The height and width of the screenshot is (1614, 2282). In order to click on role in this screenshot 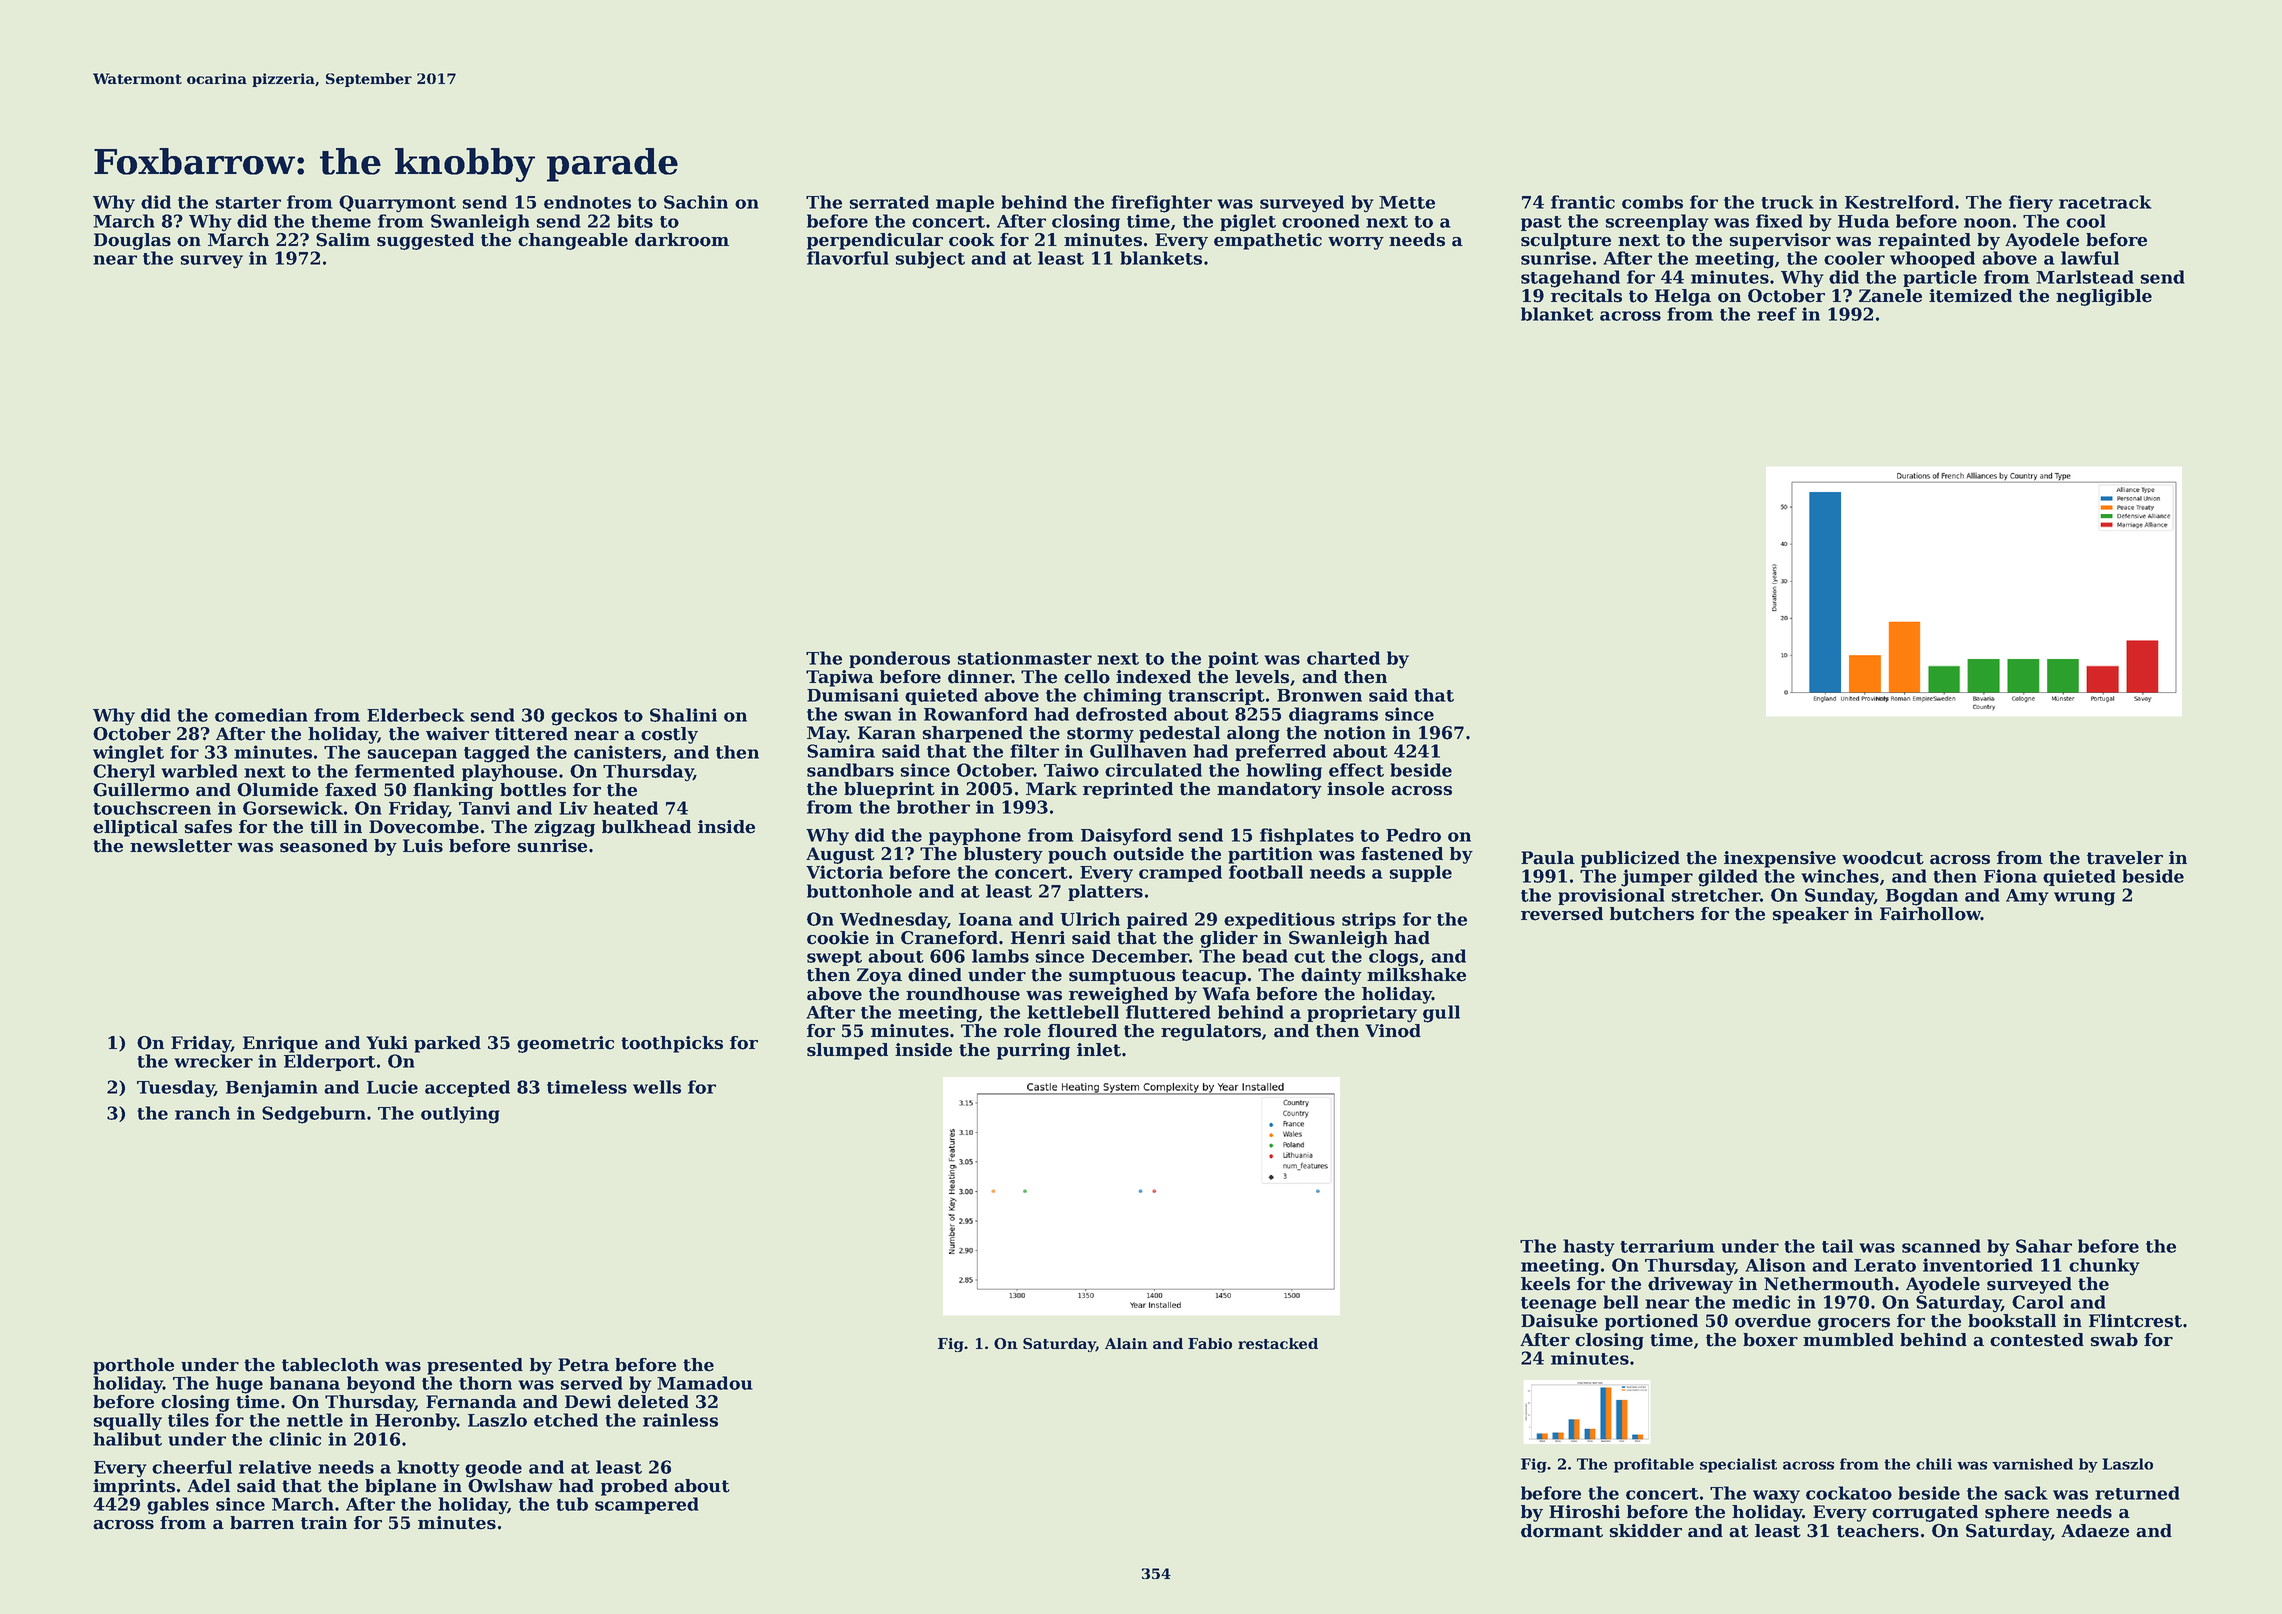, I will do `click(1022, 1031)`.
